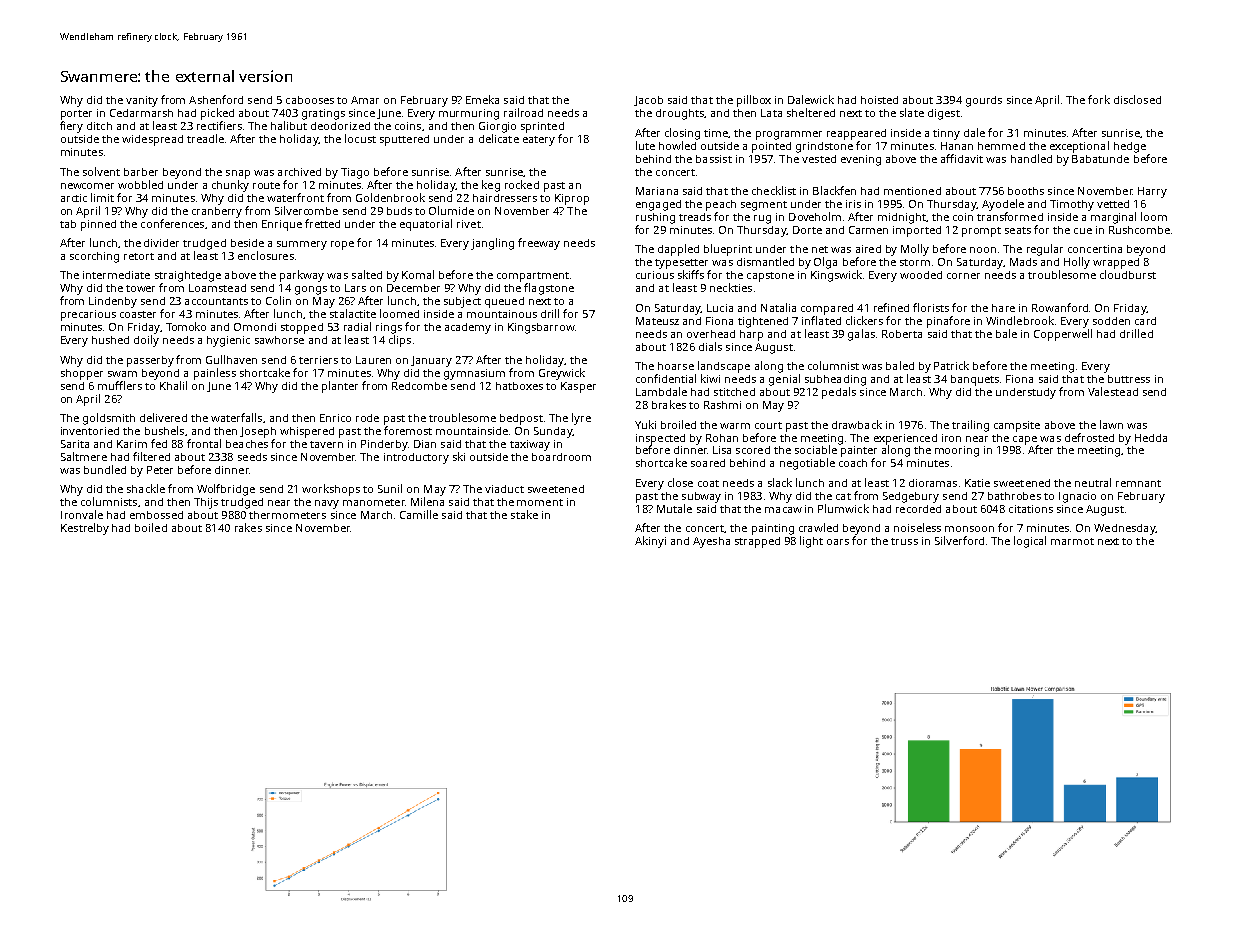  Describe the element at coordinates (85, 529) in the image. I see `Kestrelby` at that location.
